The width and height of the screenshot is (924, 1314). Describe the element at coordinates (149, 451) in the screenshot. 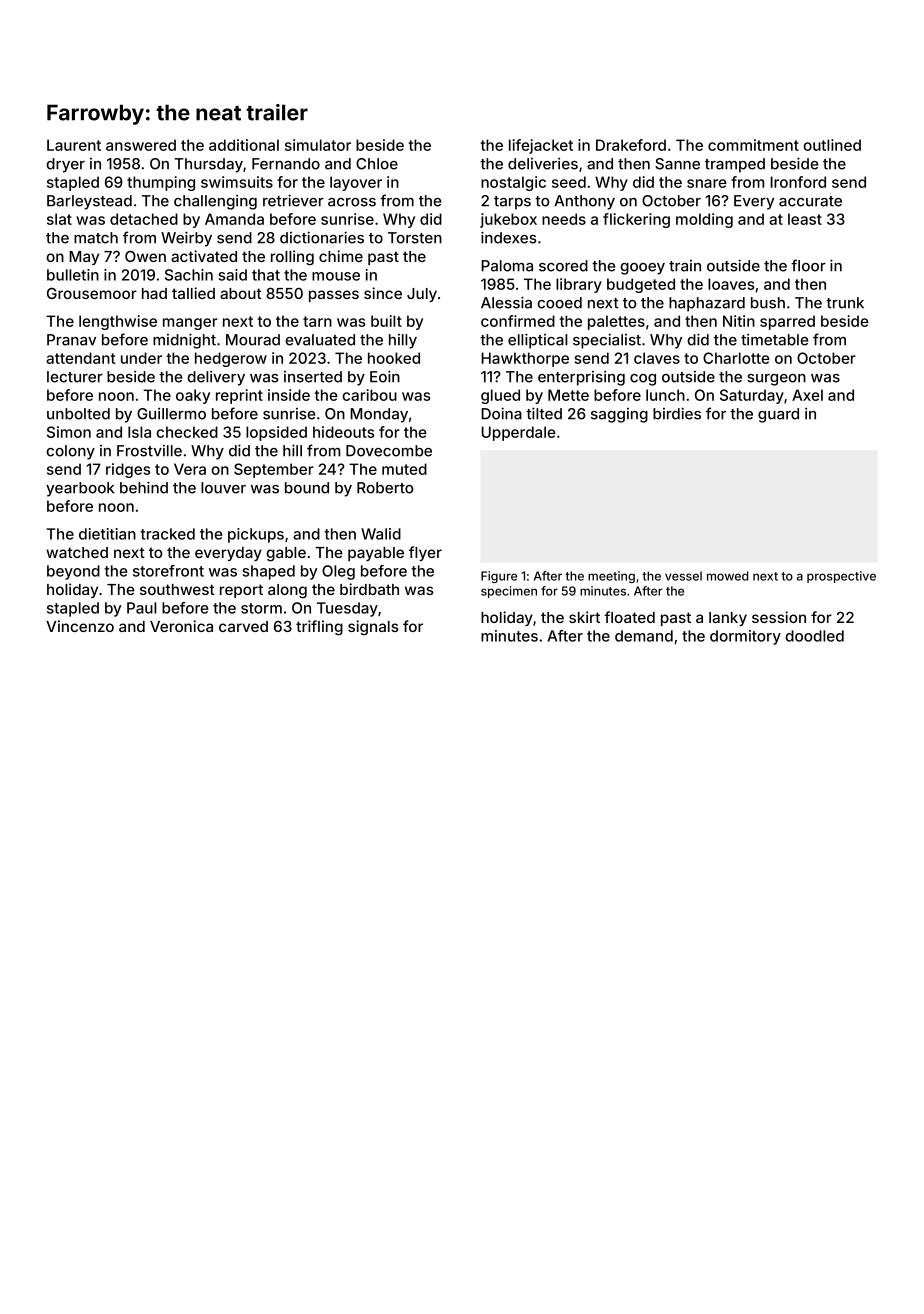

I see `Frostville` at that location.
